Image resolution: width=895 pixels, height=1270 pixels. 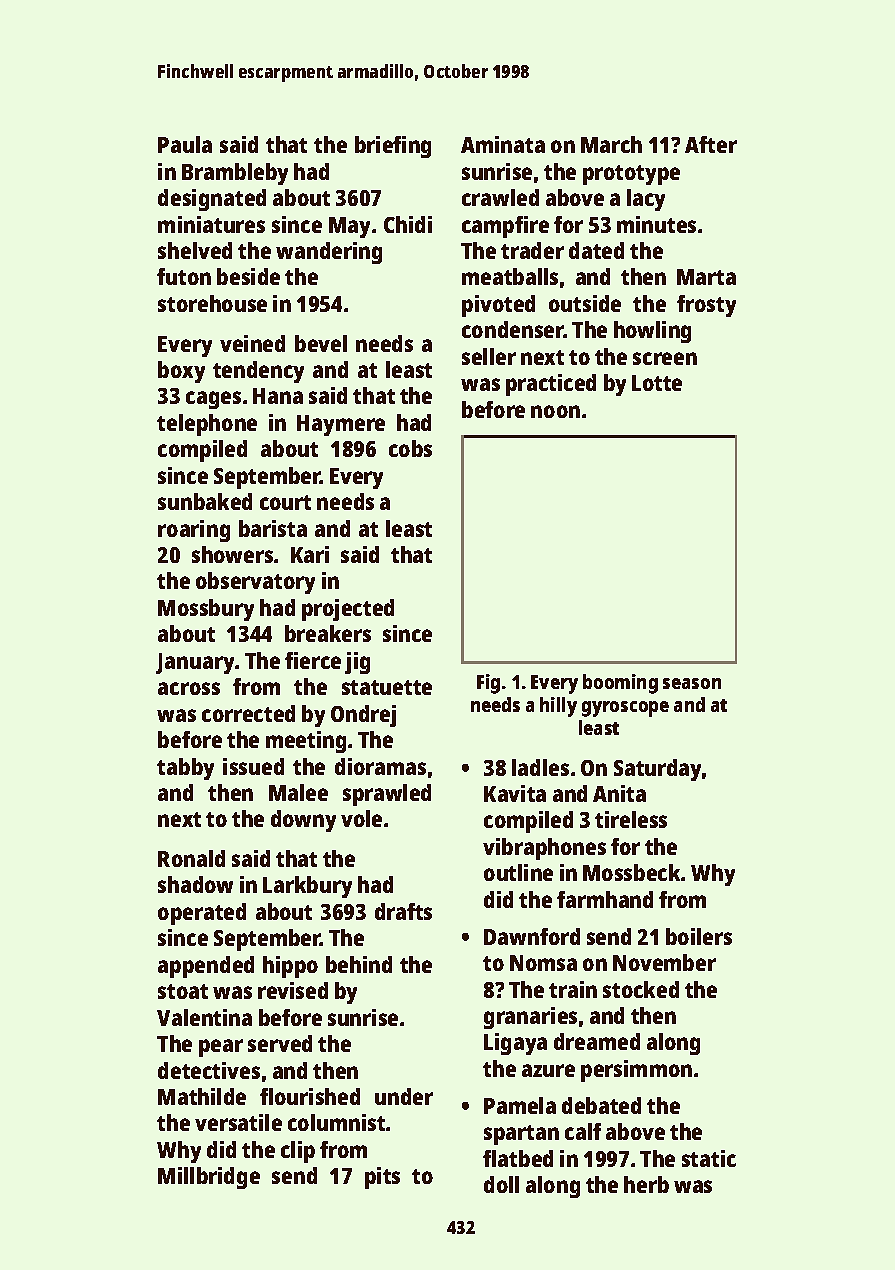 What do you see at coordinates (310, 554) in the screenshot?
I see `Kari` at bounding box center [310, 554].
